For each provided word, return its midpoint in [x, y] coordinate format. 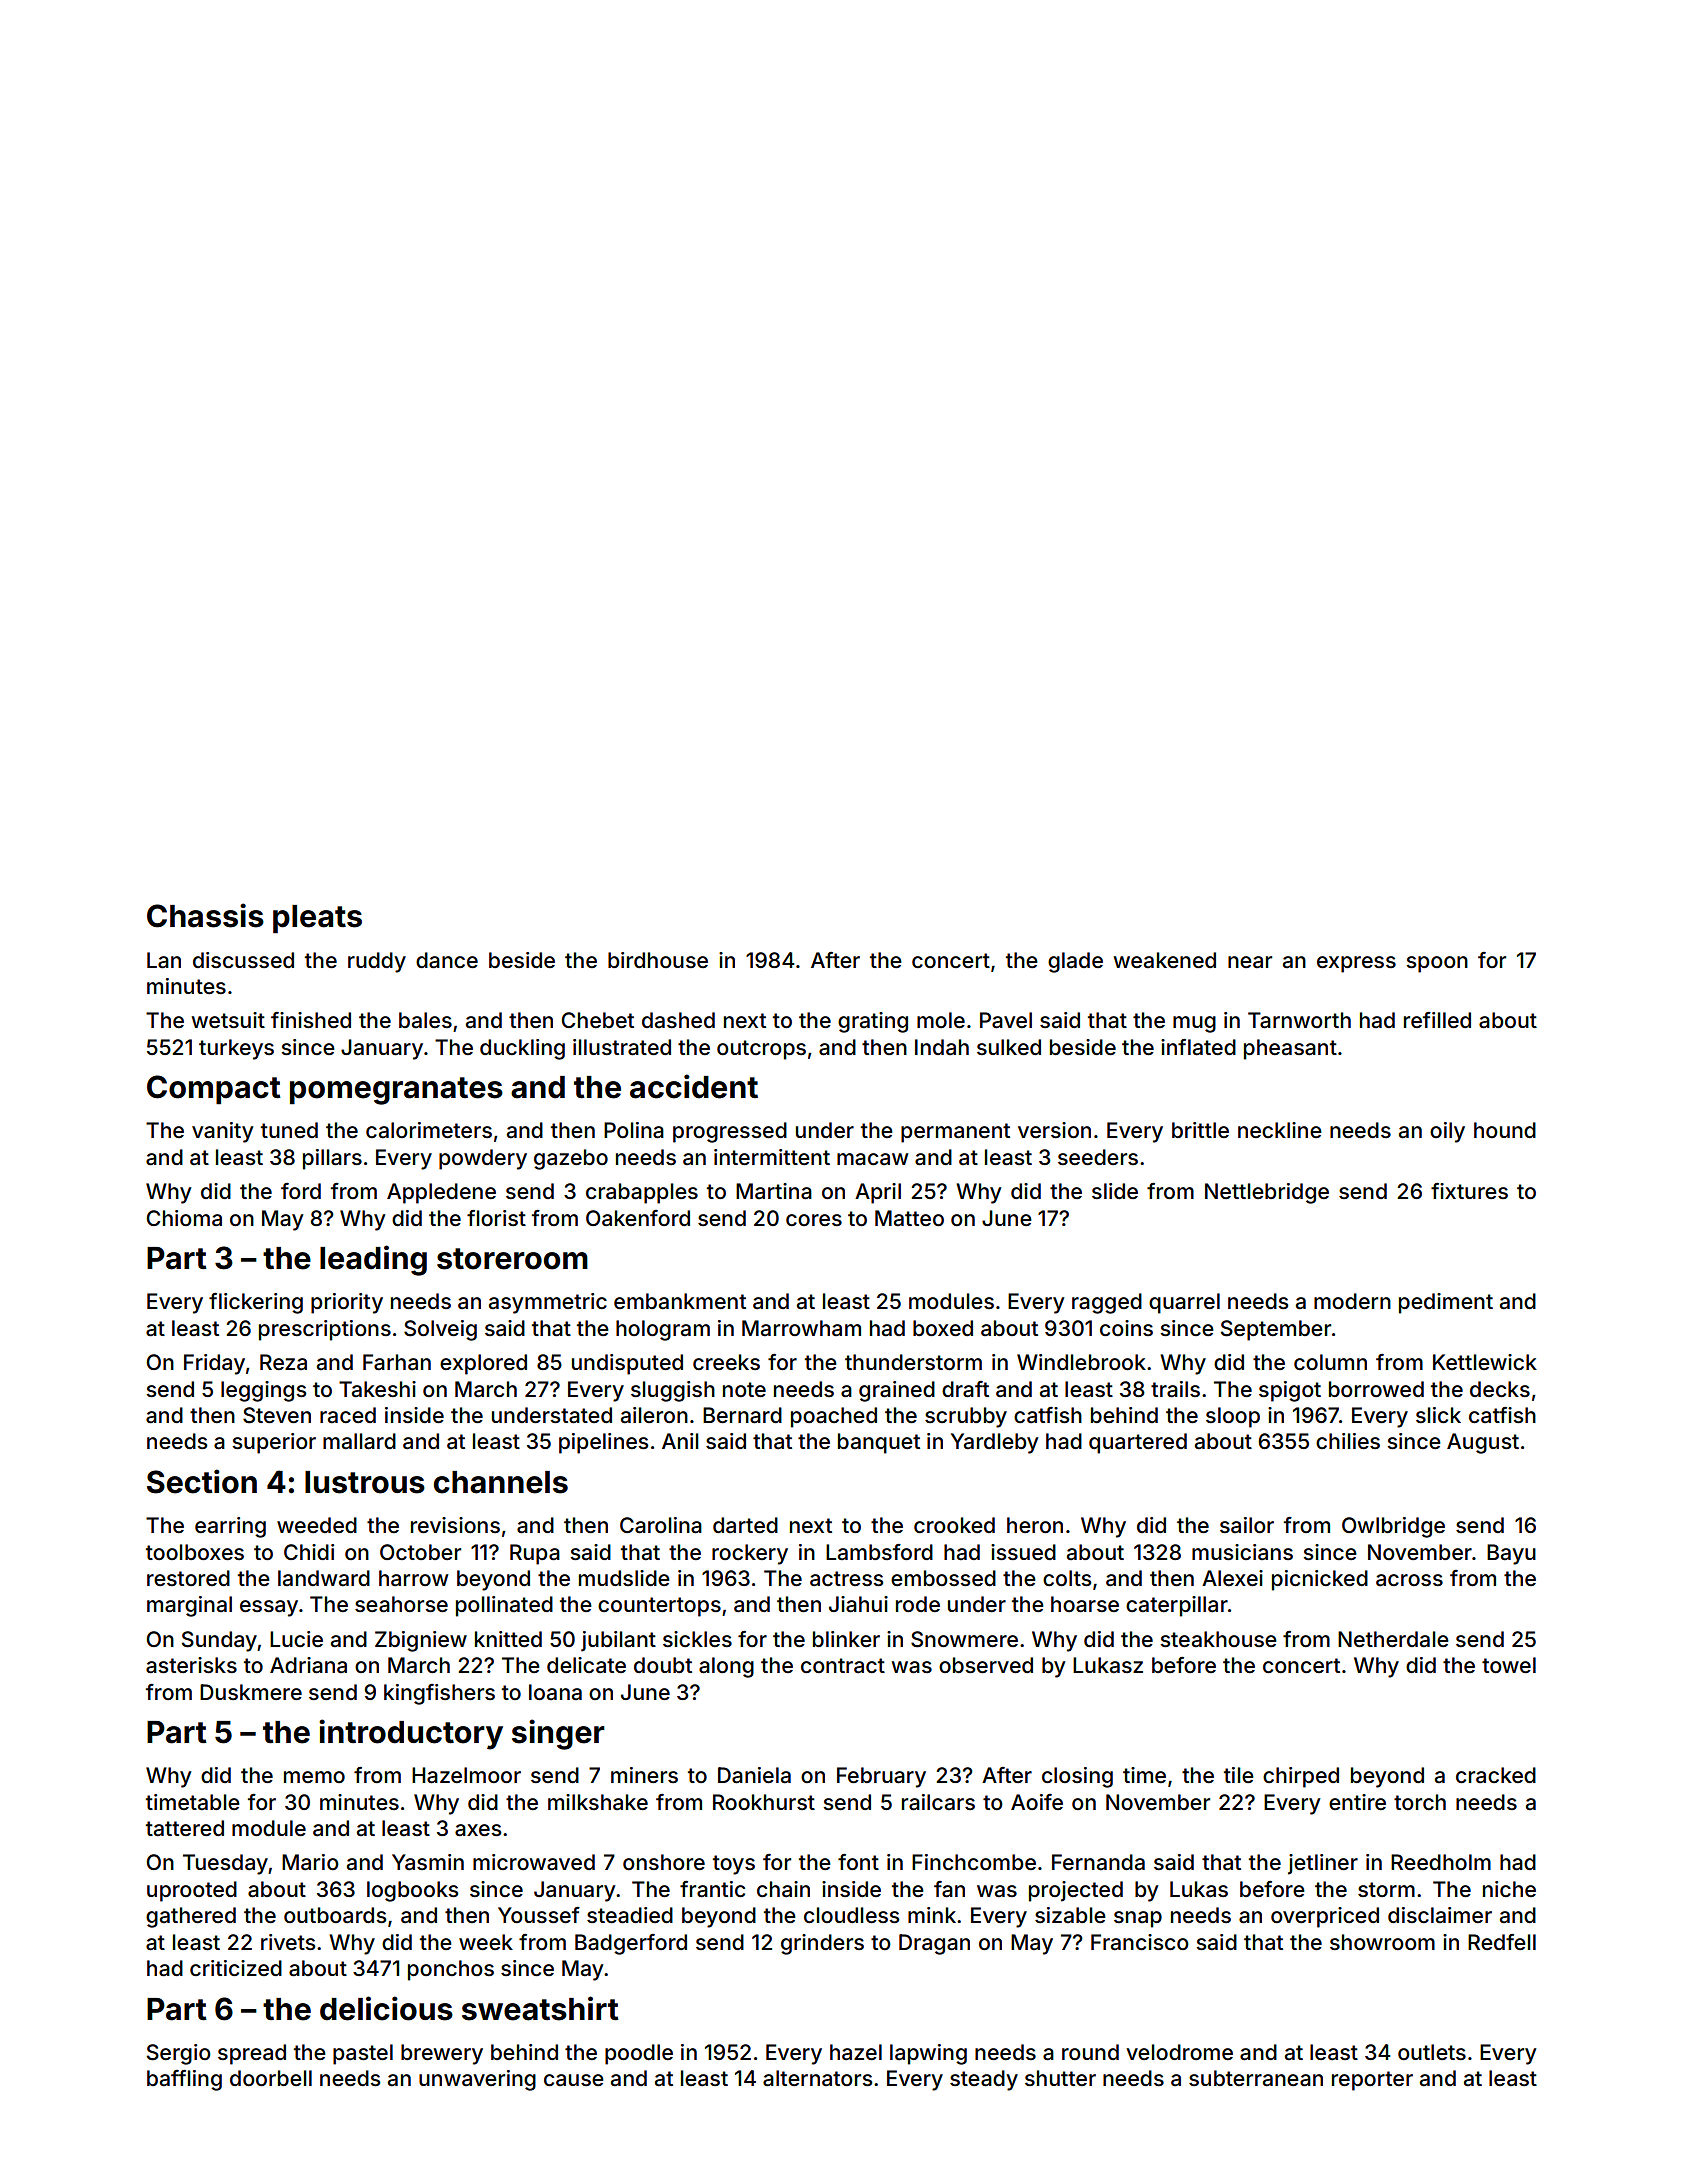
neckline [1280, 1130]
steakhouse [1218, 1639]
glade [1075, 962]
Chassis [205, 915]
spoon [1437, 964]
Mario [310, 1862]
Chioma [184, 1218]
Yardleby [994, 1443]
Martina [774, 1191]
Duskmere [251, 1692]
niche [1509, 1889]
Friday [214, 1364]
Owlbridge [1393, 1527]
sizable [1070, 1915]
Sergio [179, 2054]
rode [918, 1604]
